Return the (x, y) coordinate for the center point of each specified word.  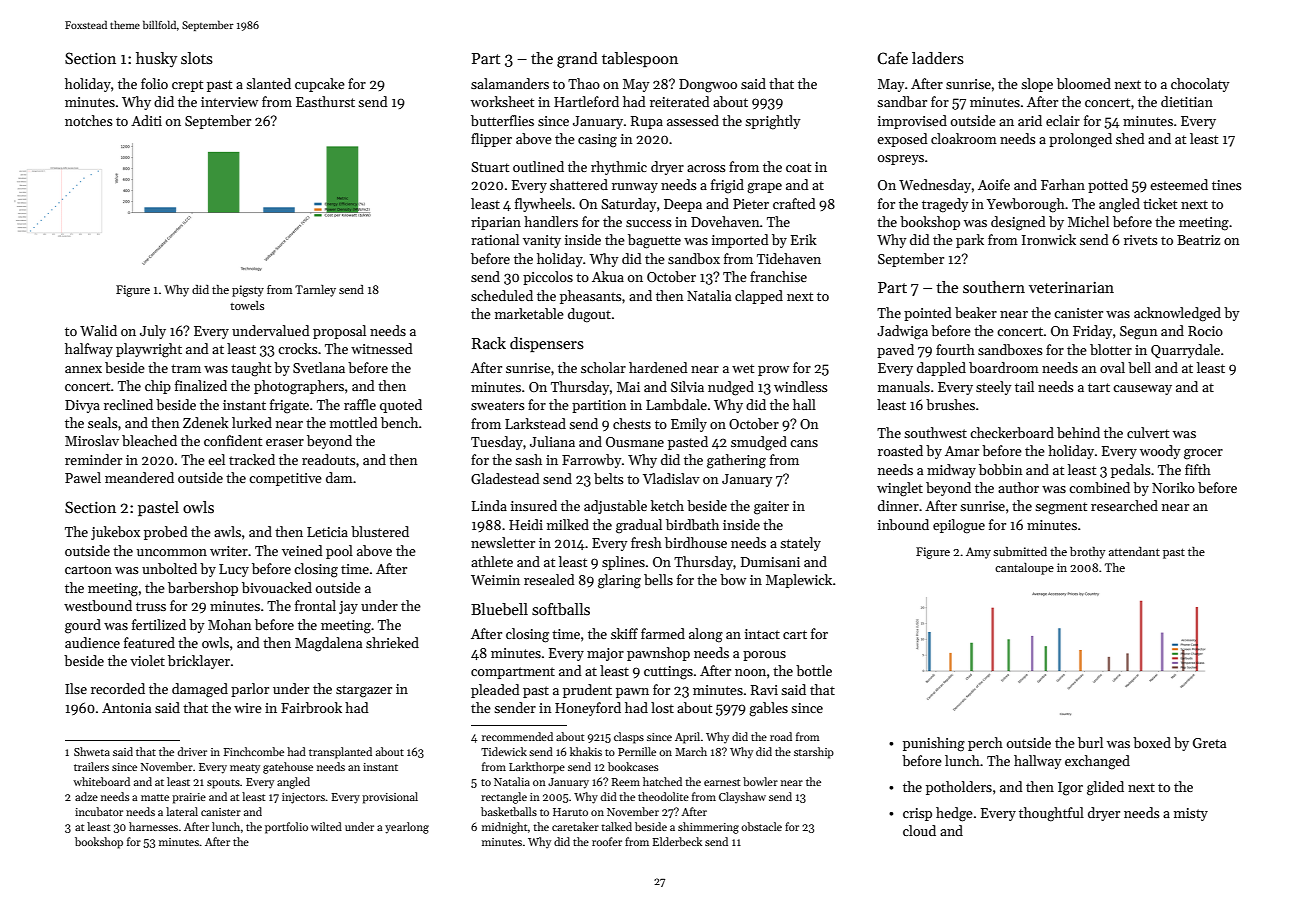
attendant (1134, 551)
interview (229, 102)
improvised (912, 122)
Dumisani (770, 562)
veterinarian (1071, 287)
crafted (794, 203)
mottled (354, 422)
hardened (658, 367)
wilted (326, 826)
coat (798, 167)
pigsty (248, 291)
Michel (1088, 221)
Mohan (229, 624)
